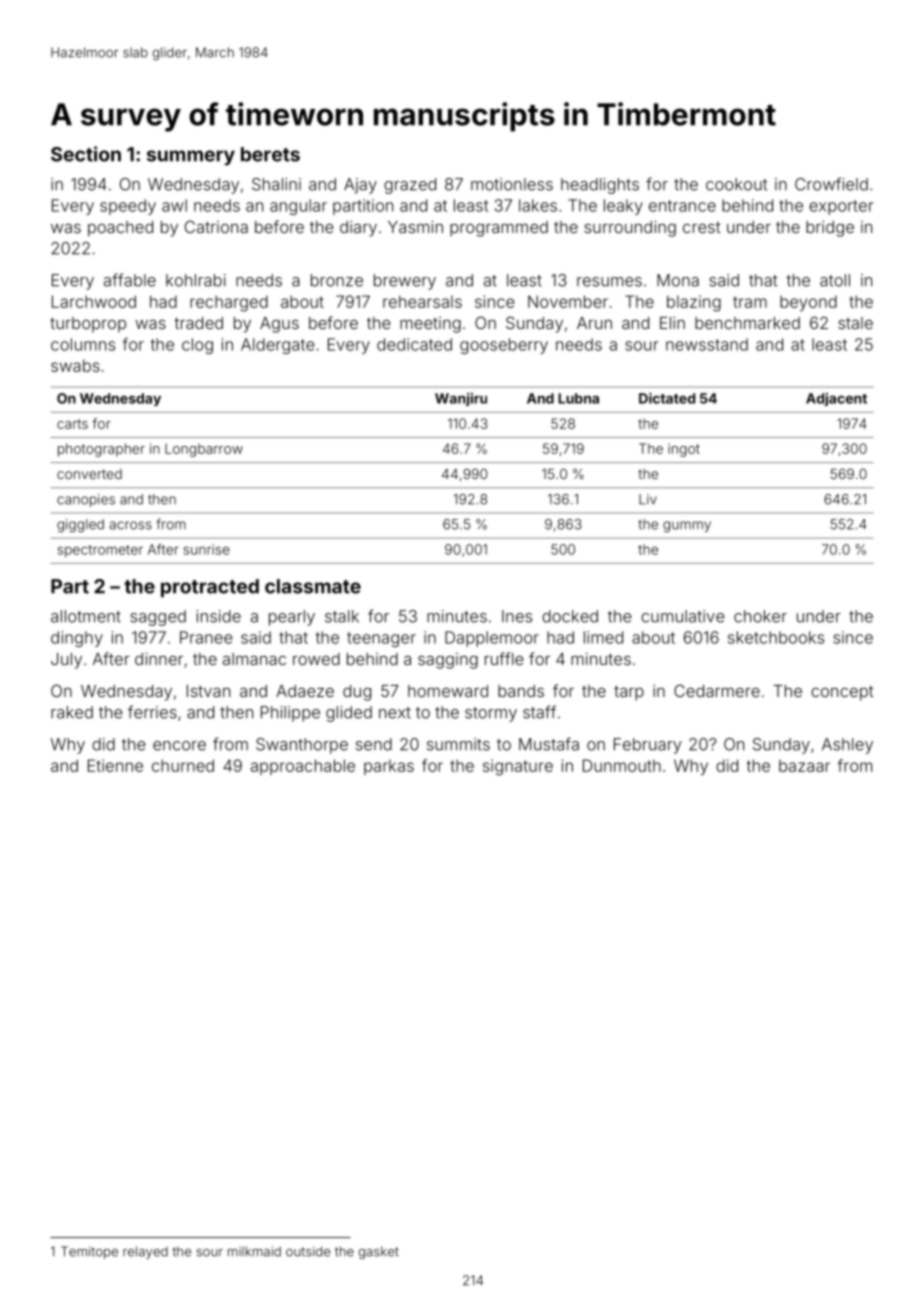  I want to click on crest, so click(702, 227).
